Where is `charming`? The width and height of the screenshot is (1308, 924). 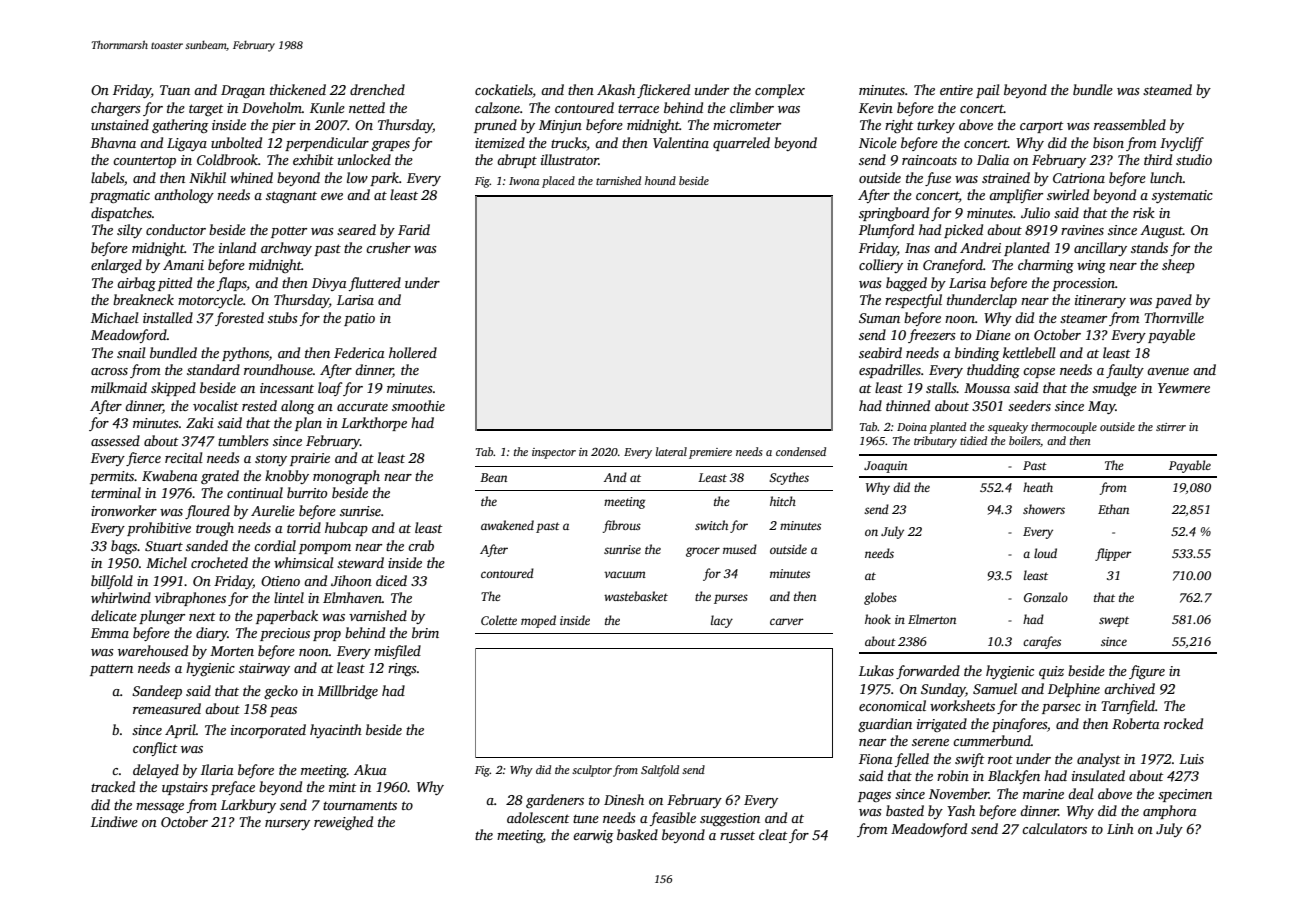 charming is located at coordinates (1046, 266).
